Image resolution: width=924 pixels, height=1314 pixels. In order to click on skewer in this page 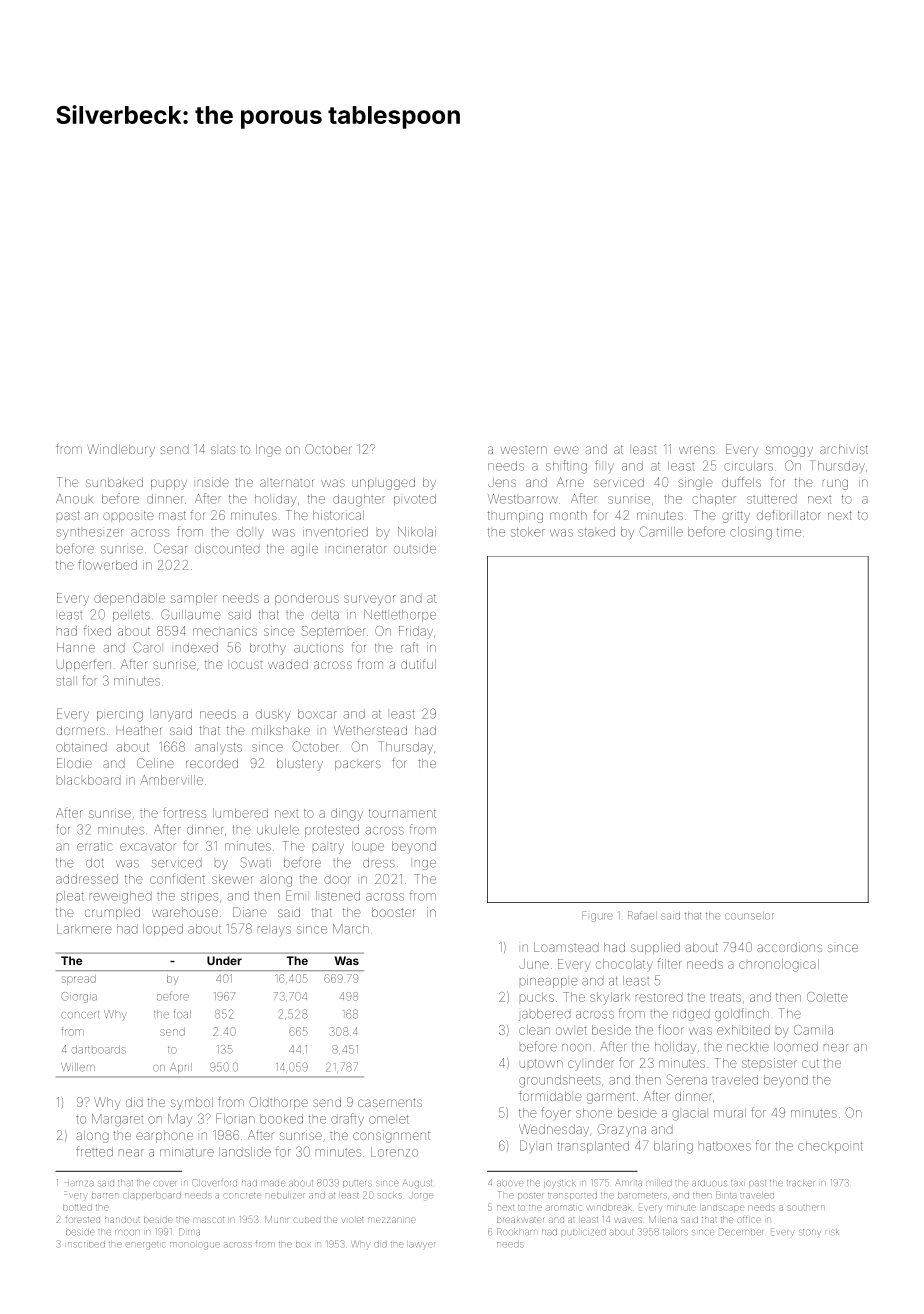, I will do `click(232, 879)`.
